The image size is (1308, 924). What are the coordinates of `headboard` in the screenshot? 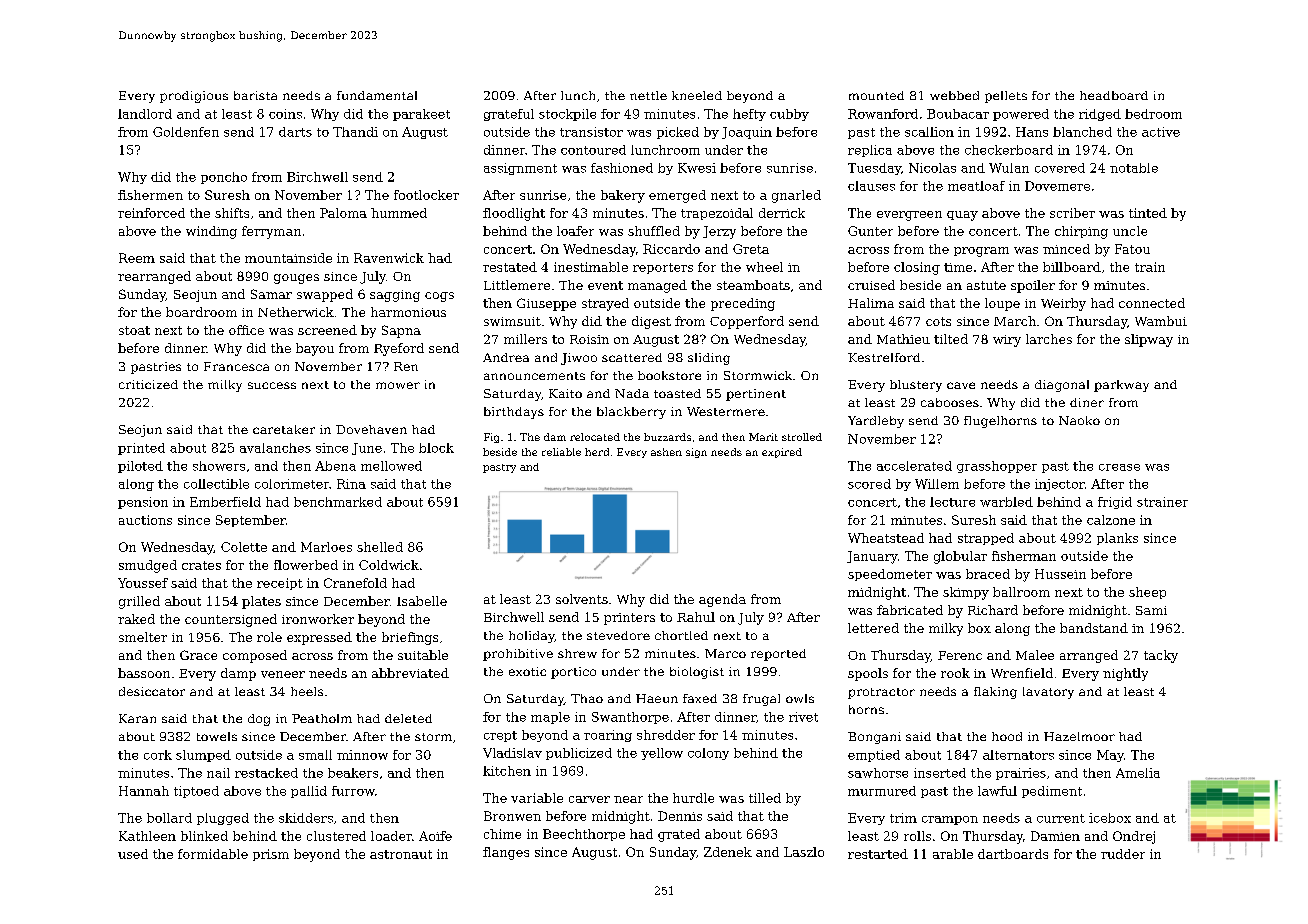 It's located at (1114, 95).
